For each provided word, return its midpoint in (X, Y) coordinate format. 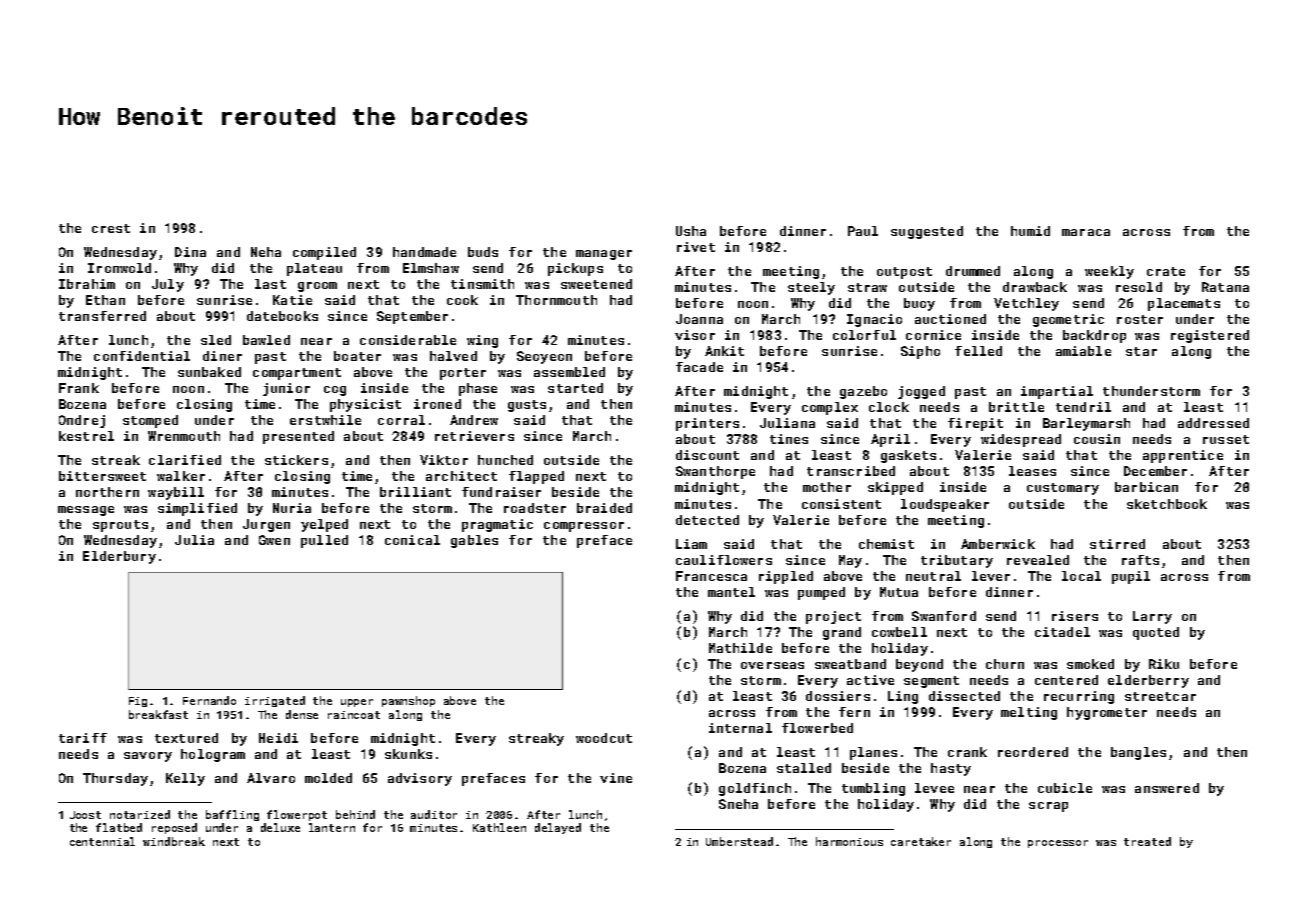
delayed (558, 828)
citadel (1062, 632)
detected (707, 520)
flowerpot (297, 815)
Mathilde (740, 648)
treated (1147, 841)
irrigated (275, 701)
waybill (176, 493)
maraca (1086, 232)
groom (317, 287)
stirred (1117, 544)
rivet (696, 247)
